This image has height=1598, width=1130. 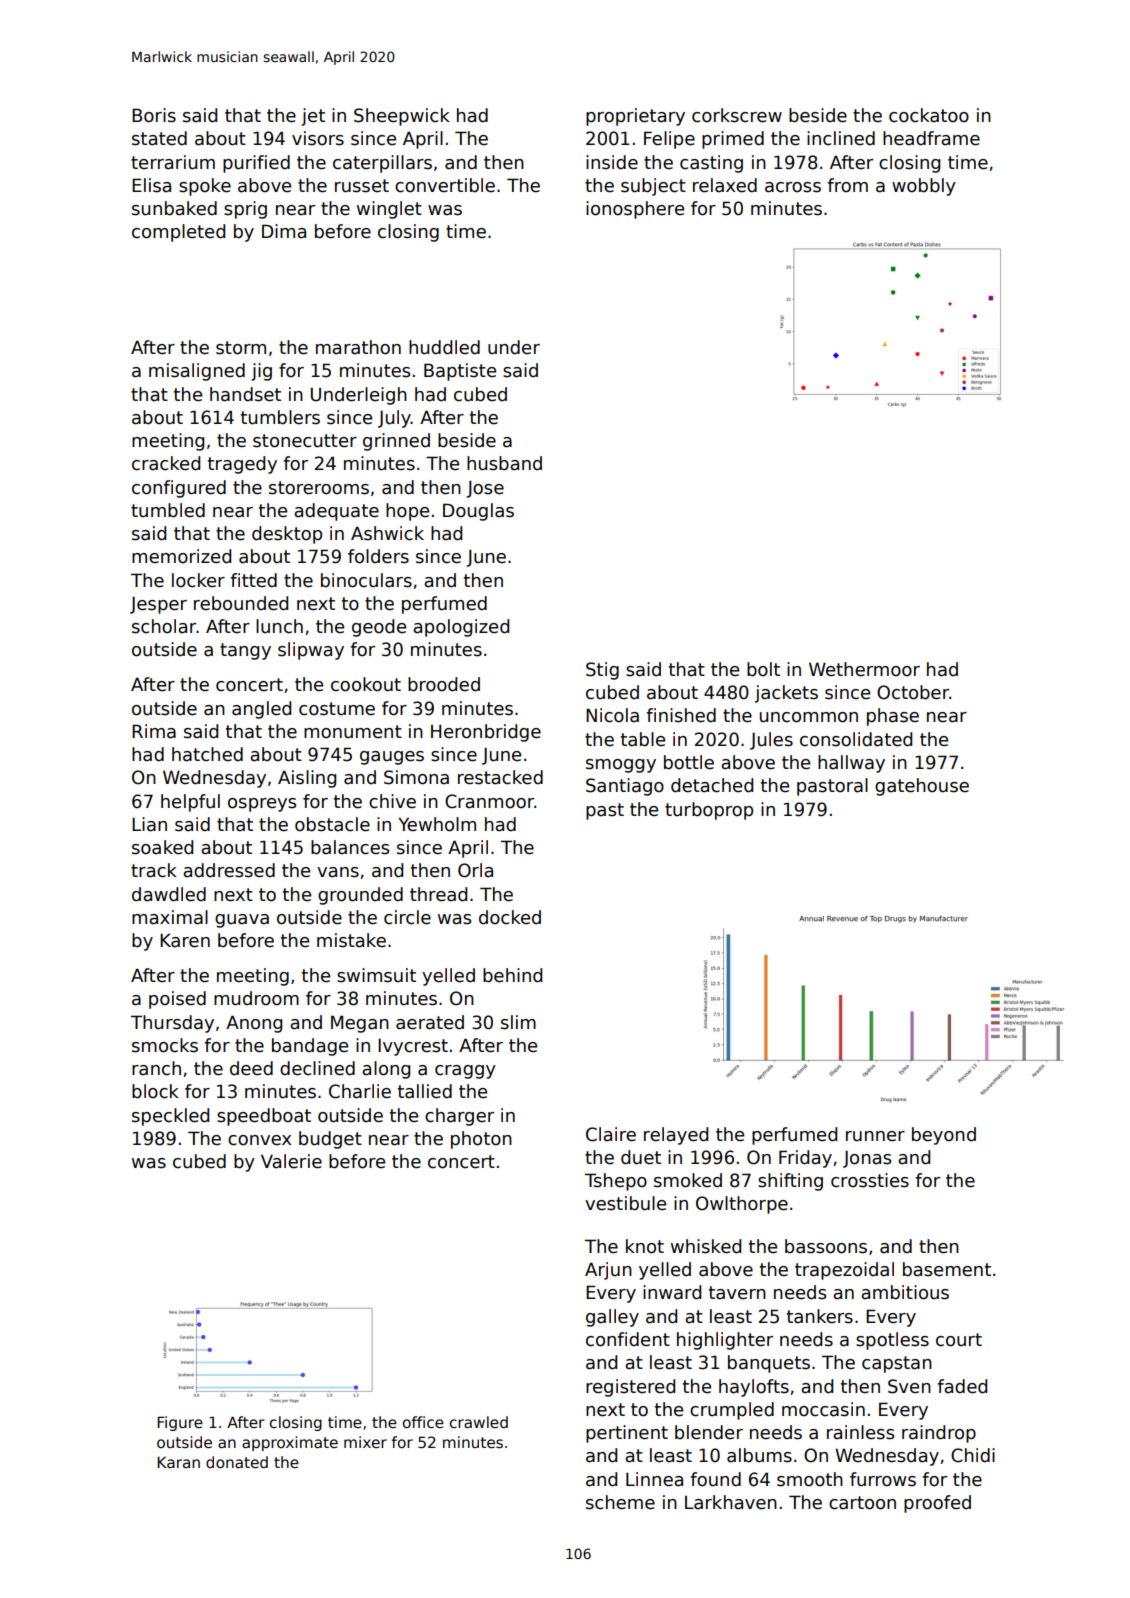 I want to click on from, so click(x=847, y=185).
